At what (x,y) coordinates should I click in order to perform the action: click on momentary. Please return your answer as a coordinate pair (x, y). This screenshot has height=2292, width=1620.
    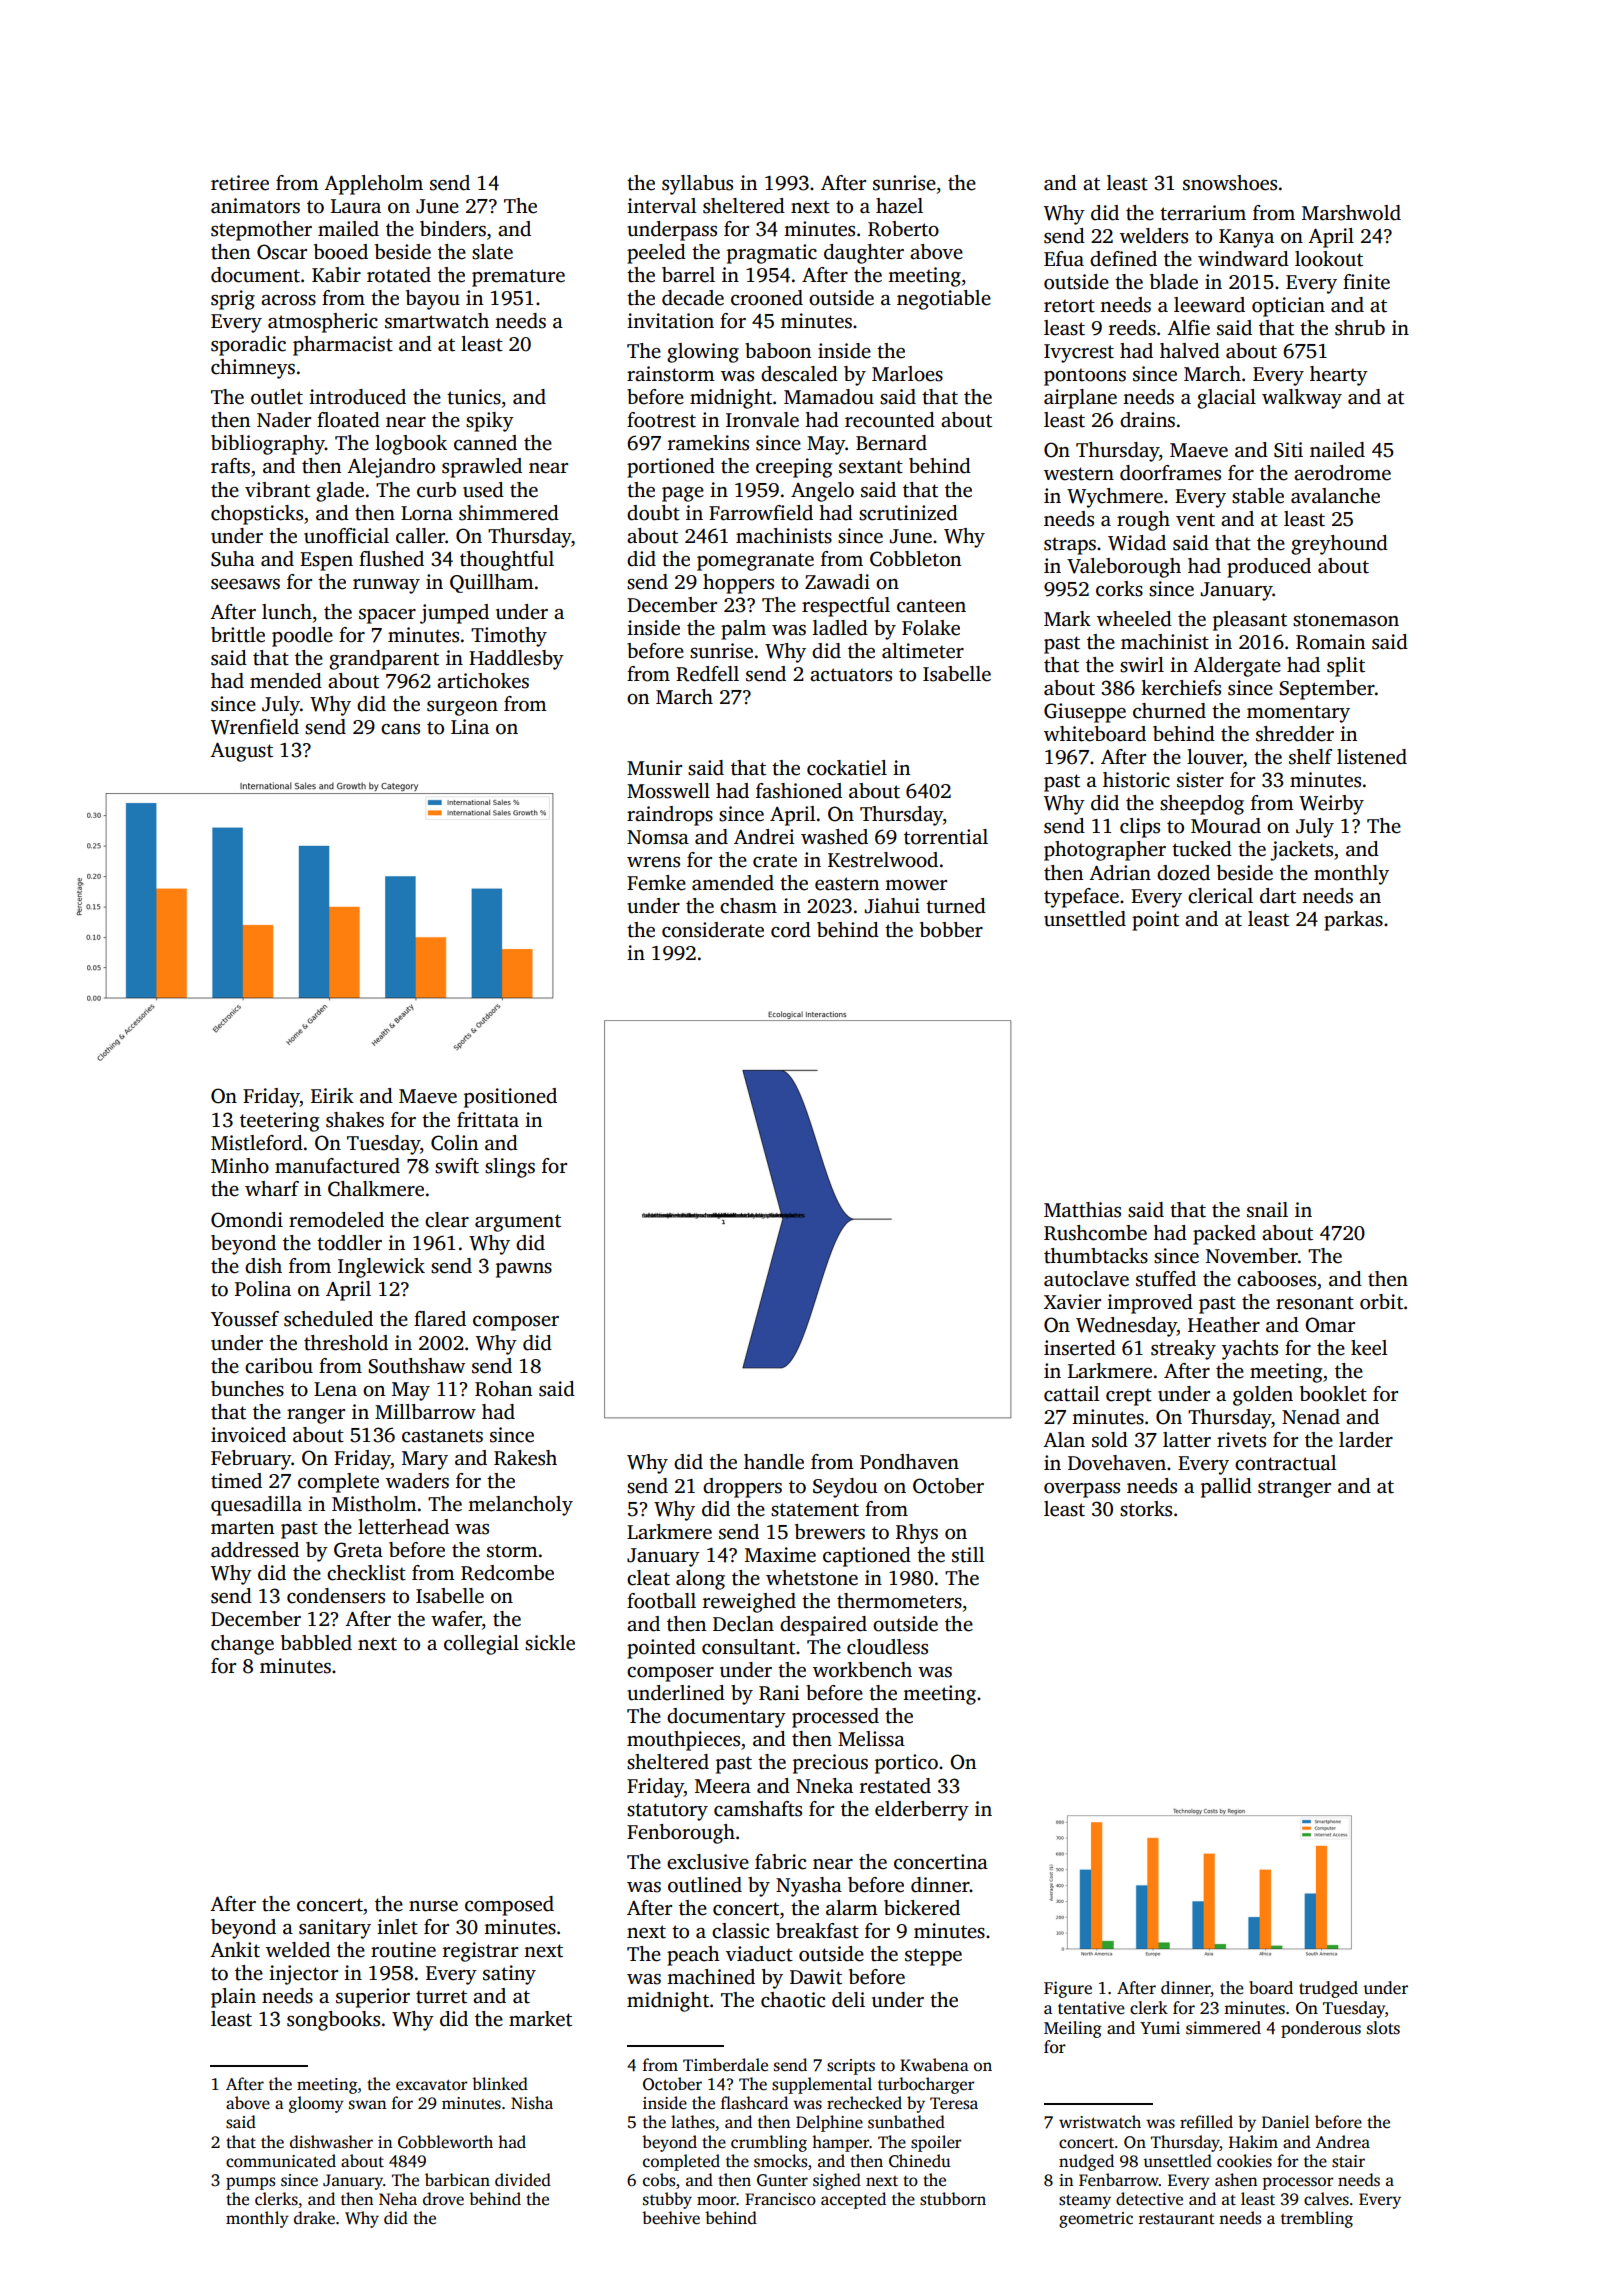
    Looking at the image, I should click on (1298, 714).
